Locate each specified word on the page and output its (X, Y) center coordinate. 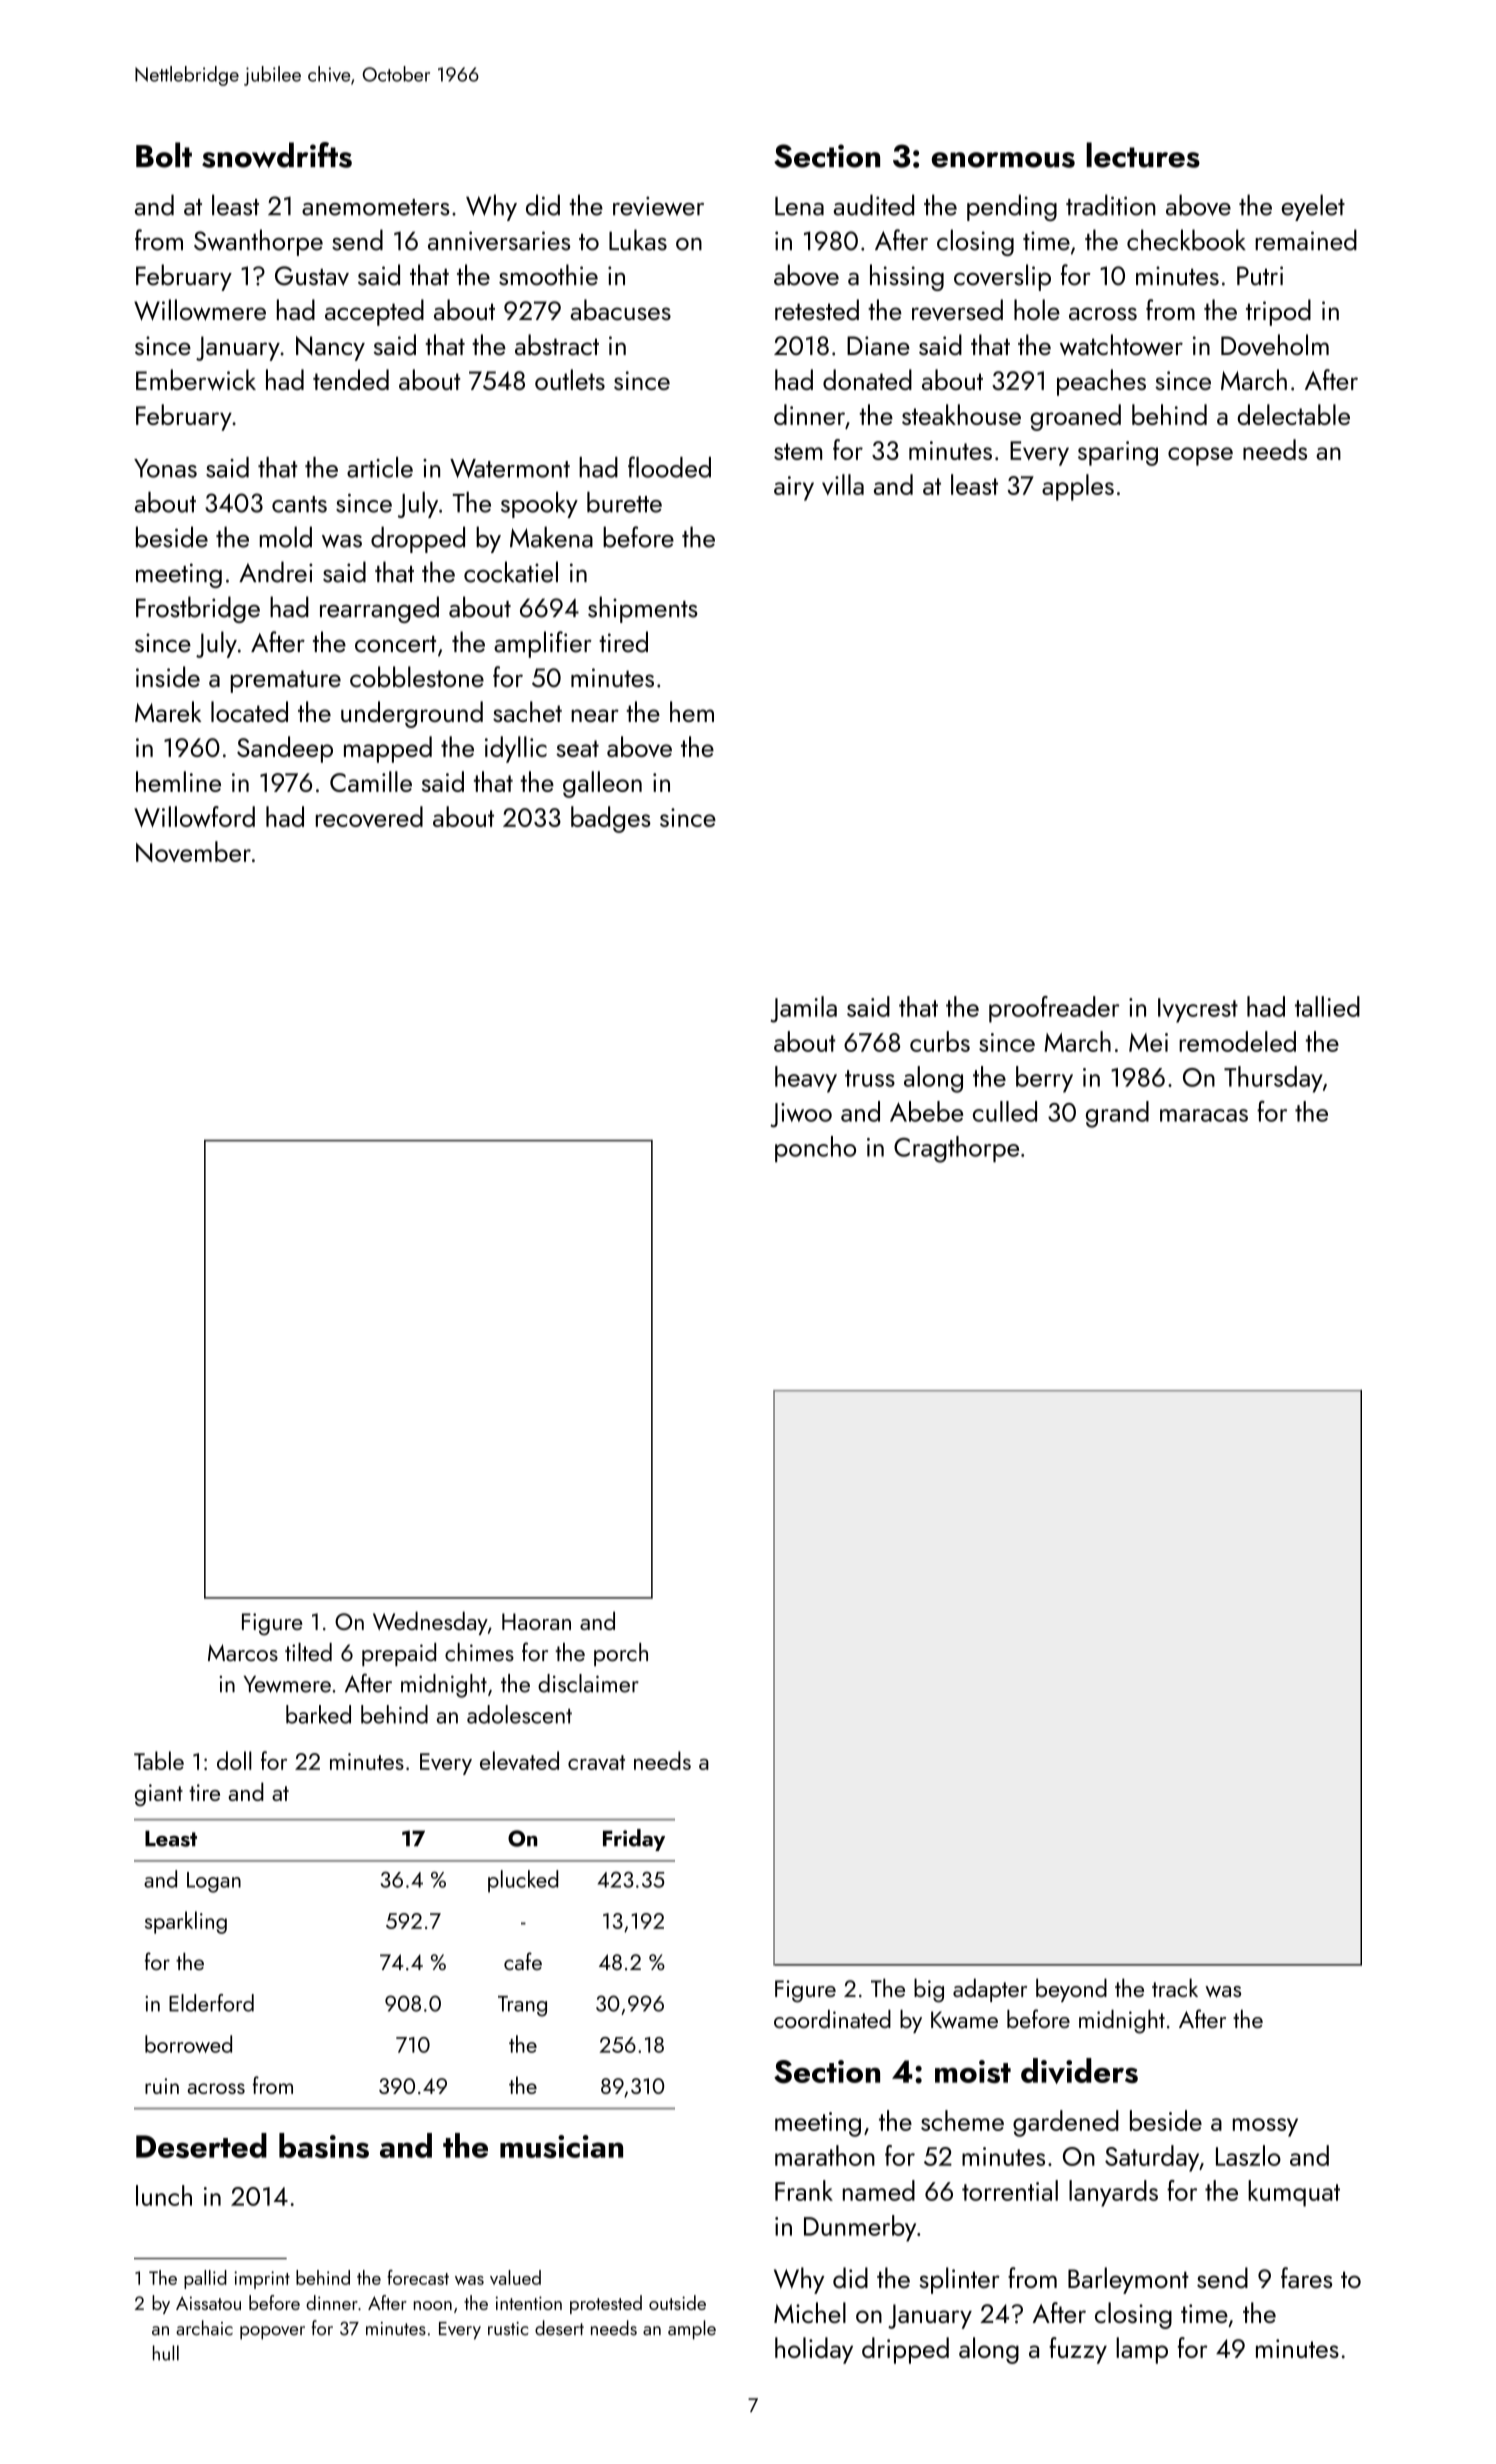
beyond (1071, 1990)
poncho (815, 1149)
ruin (162, 2086)
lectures (1143, 155)
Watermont (510, 468)
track (1175, 1987)
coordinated (832, 2019)
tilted (308, 1652)
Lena (799, 206)
